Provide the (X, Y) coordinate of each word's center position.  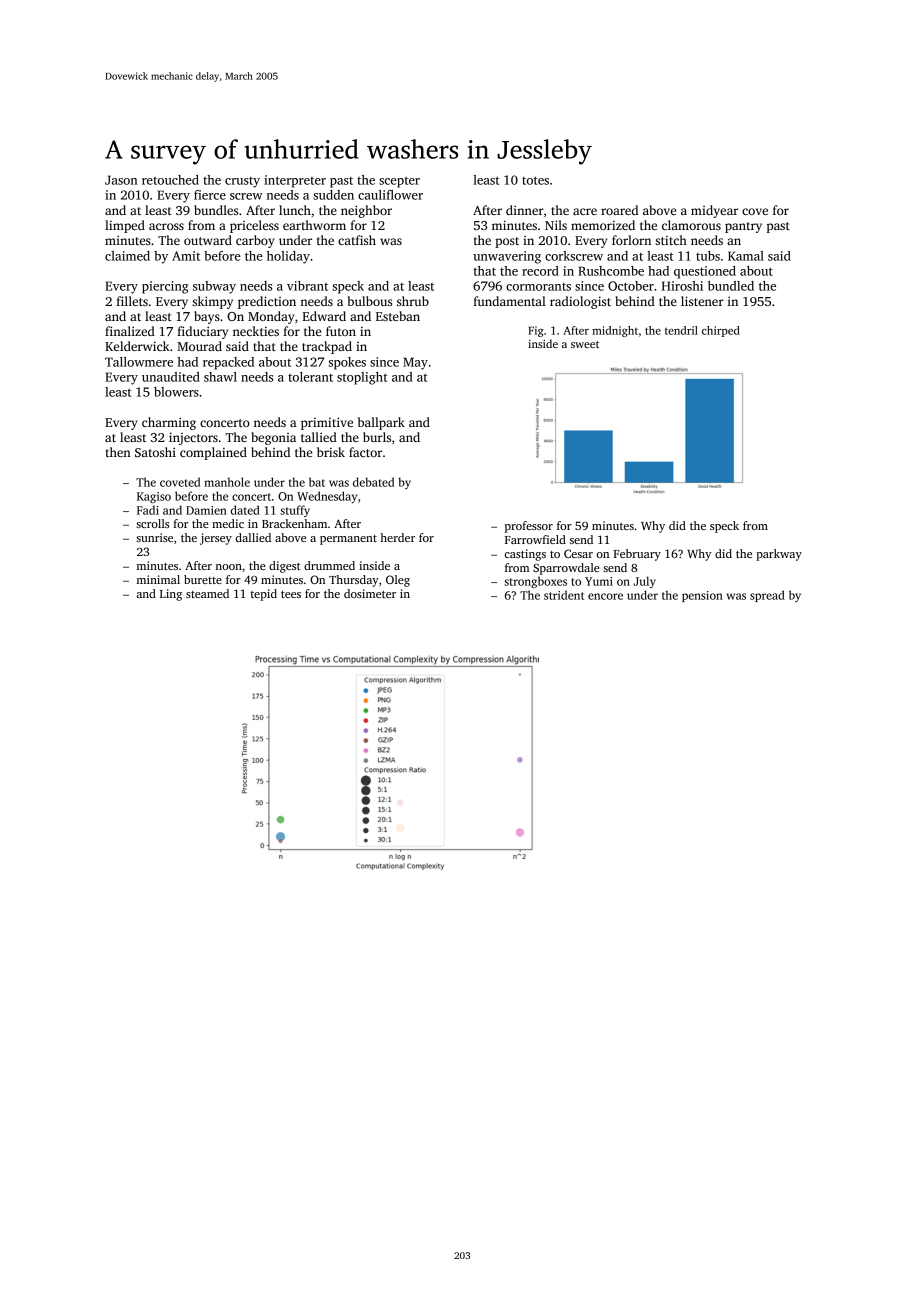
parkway (779, 555)
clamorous (691, 225)
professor (529, 527)
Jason (121, 180)
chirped (721, 331)
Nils (556, 225)
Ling (171, 595)
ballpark (381, 423)
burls (377, 437)
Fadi (148, 510)
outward (208, 240)
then (118, 452)
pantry (743, 227)
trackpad (327, 347)
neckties (256, 331)
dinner (525, 210)
